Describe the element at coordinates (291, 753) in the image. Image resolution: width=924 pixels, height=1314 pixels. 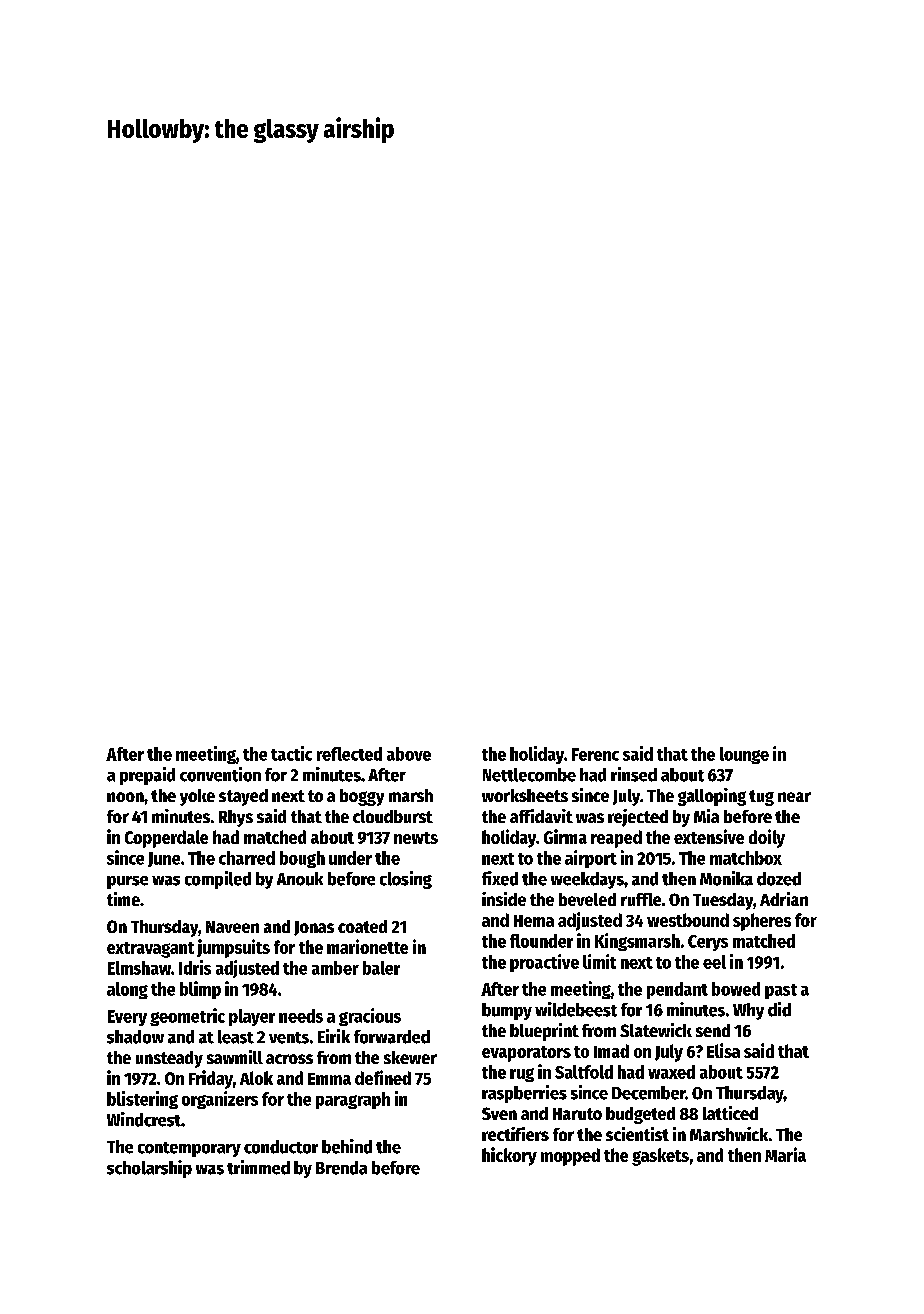
I see `tactic` at that location.
